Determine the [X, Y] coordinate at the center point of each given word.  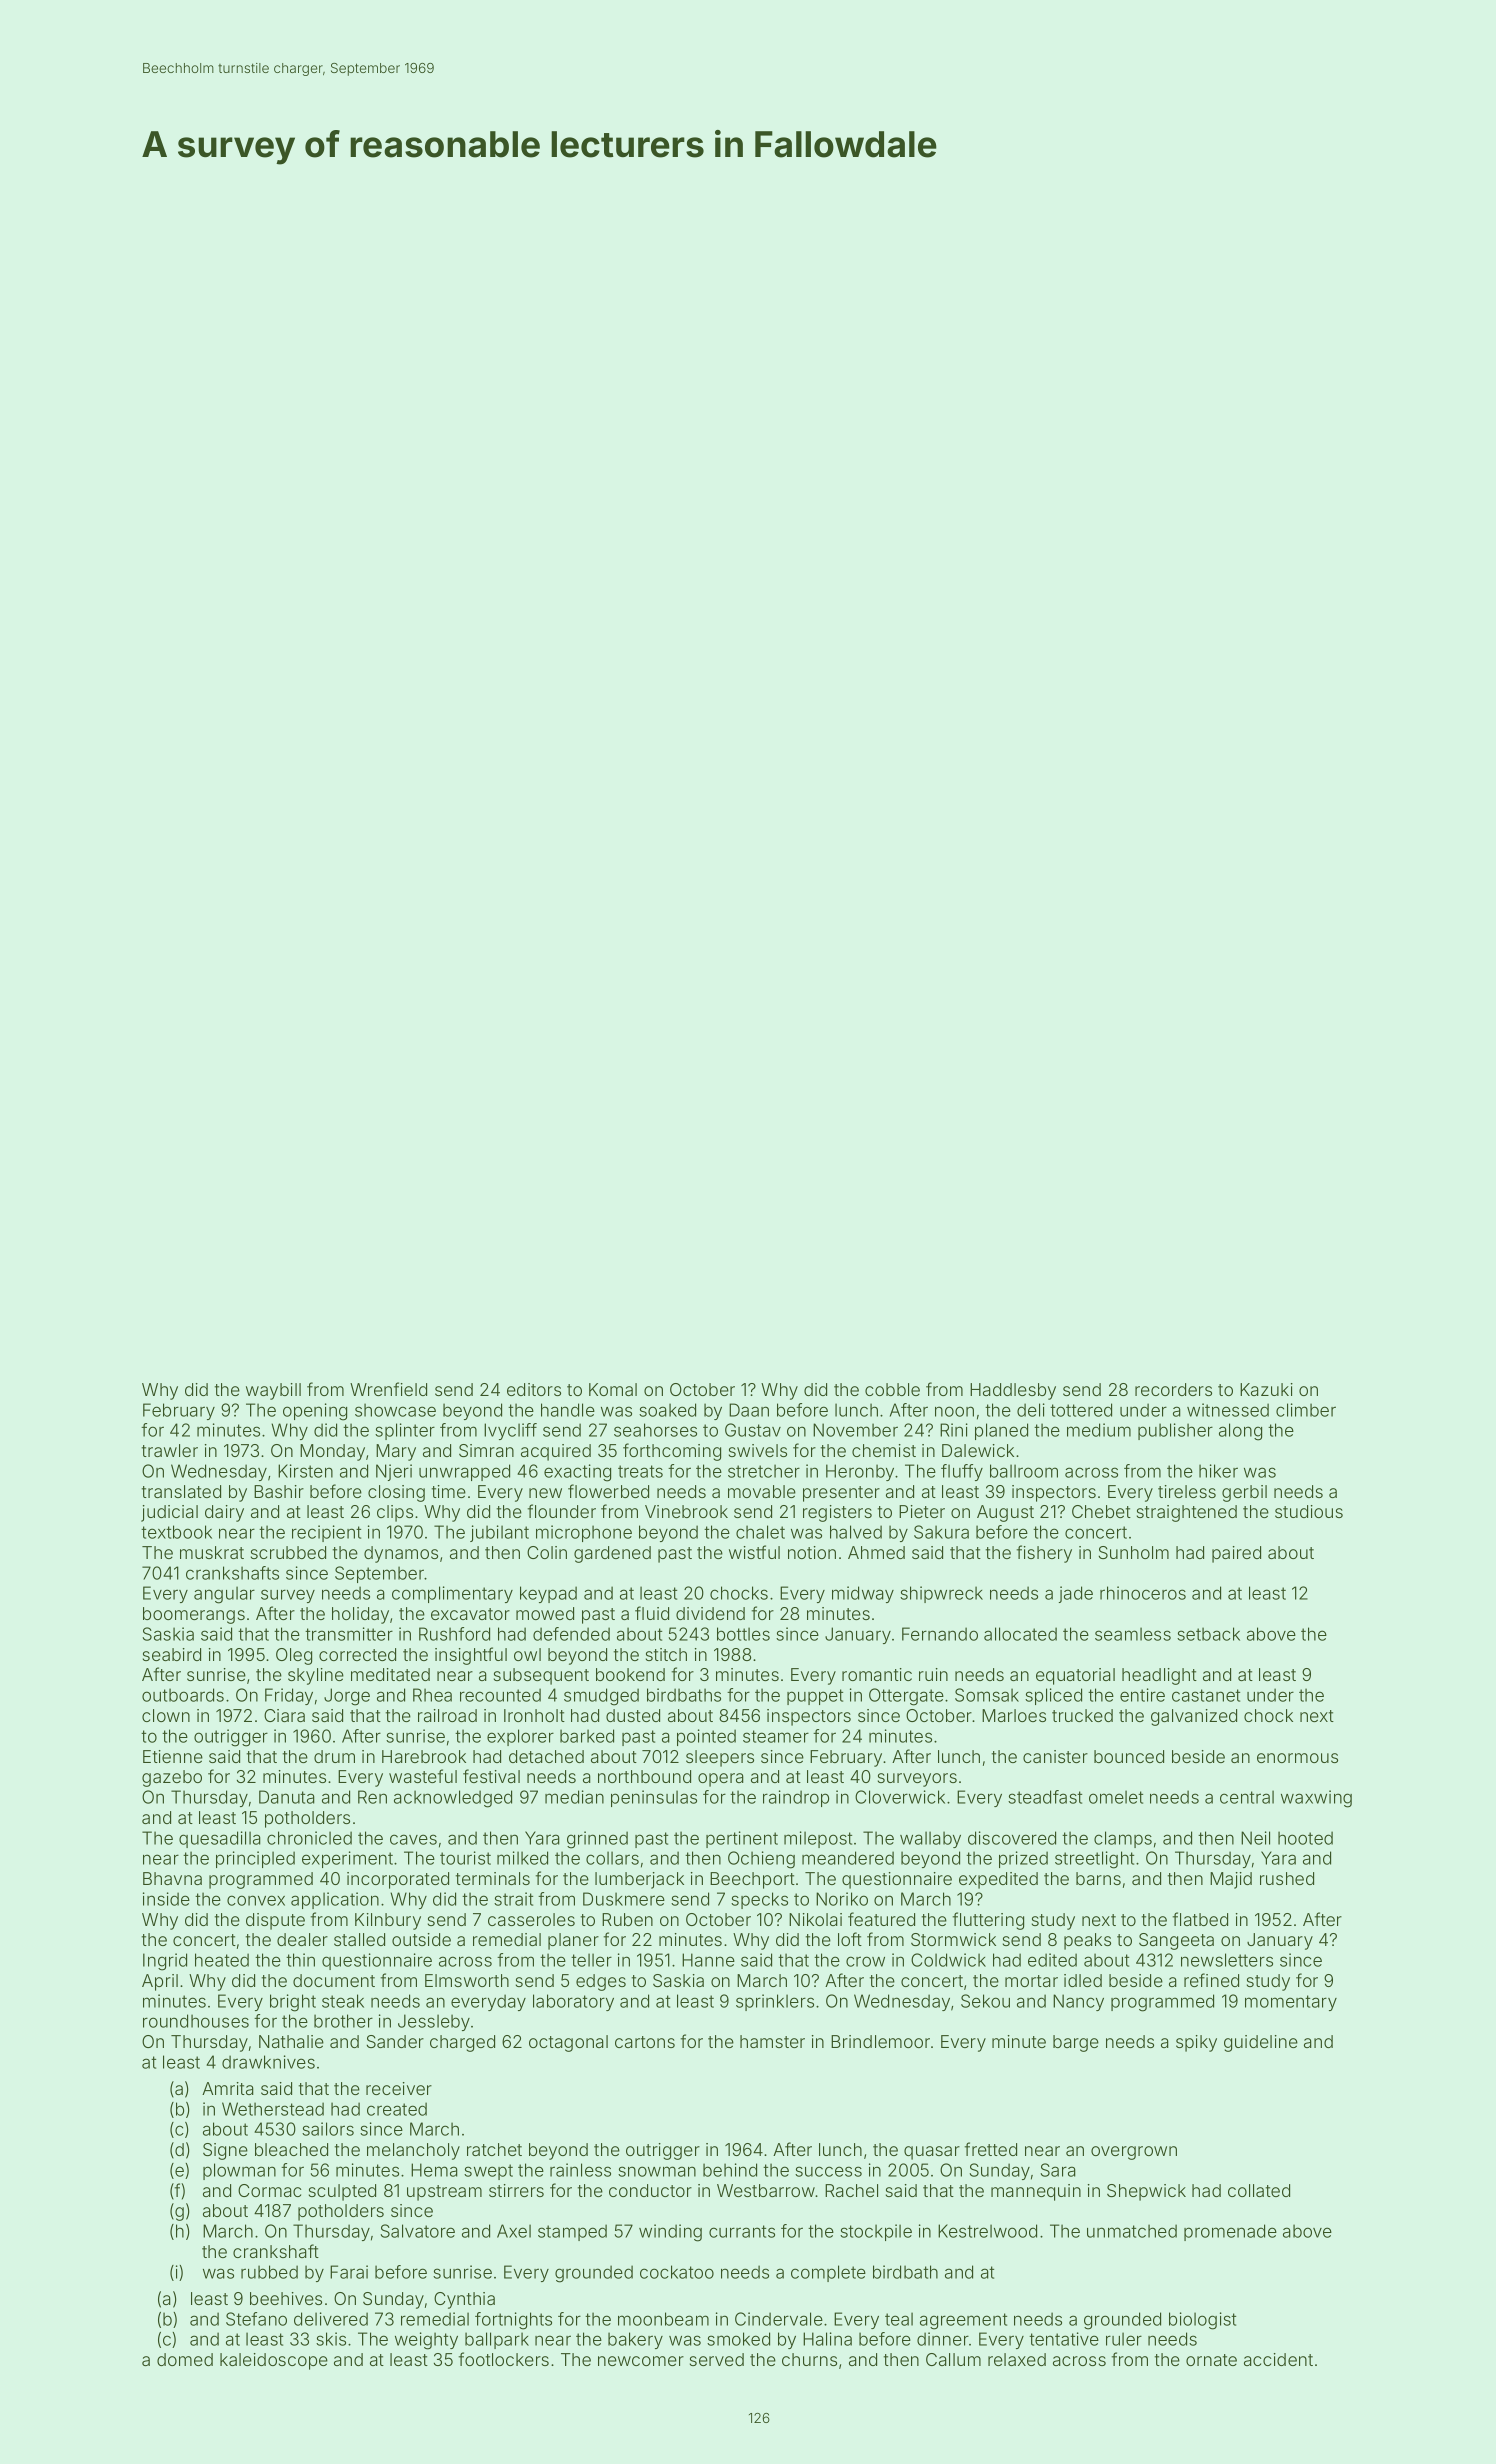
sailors [328, 2129]
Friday [289, 1696]
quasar [932, 2153]
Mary [396, 1452]
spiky [1196, 2043]
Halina [827, 2339]
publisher [1175, 1431]
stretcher [764, 1471]
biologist [1202, 2321]
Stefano [256, 2319]
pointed [706, 1737]
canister [1055, 1756]
